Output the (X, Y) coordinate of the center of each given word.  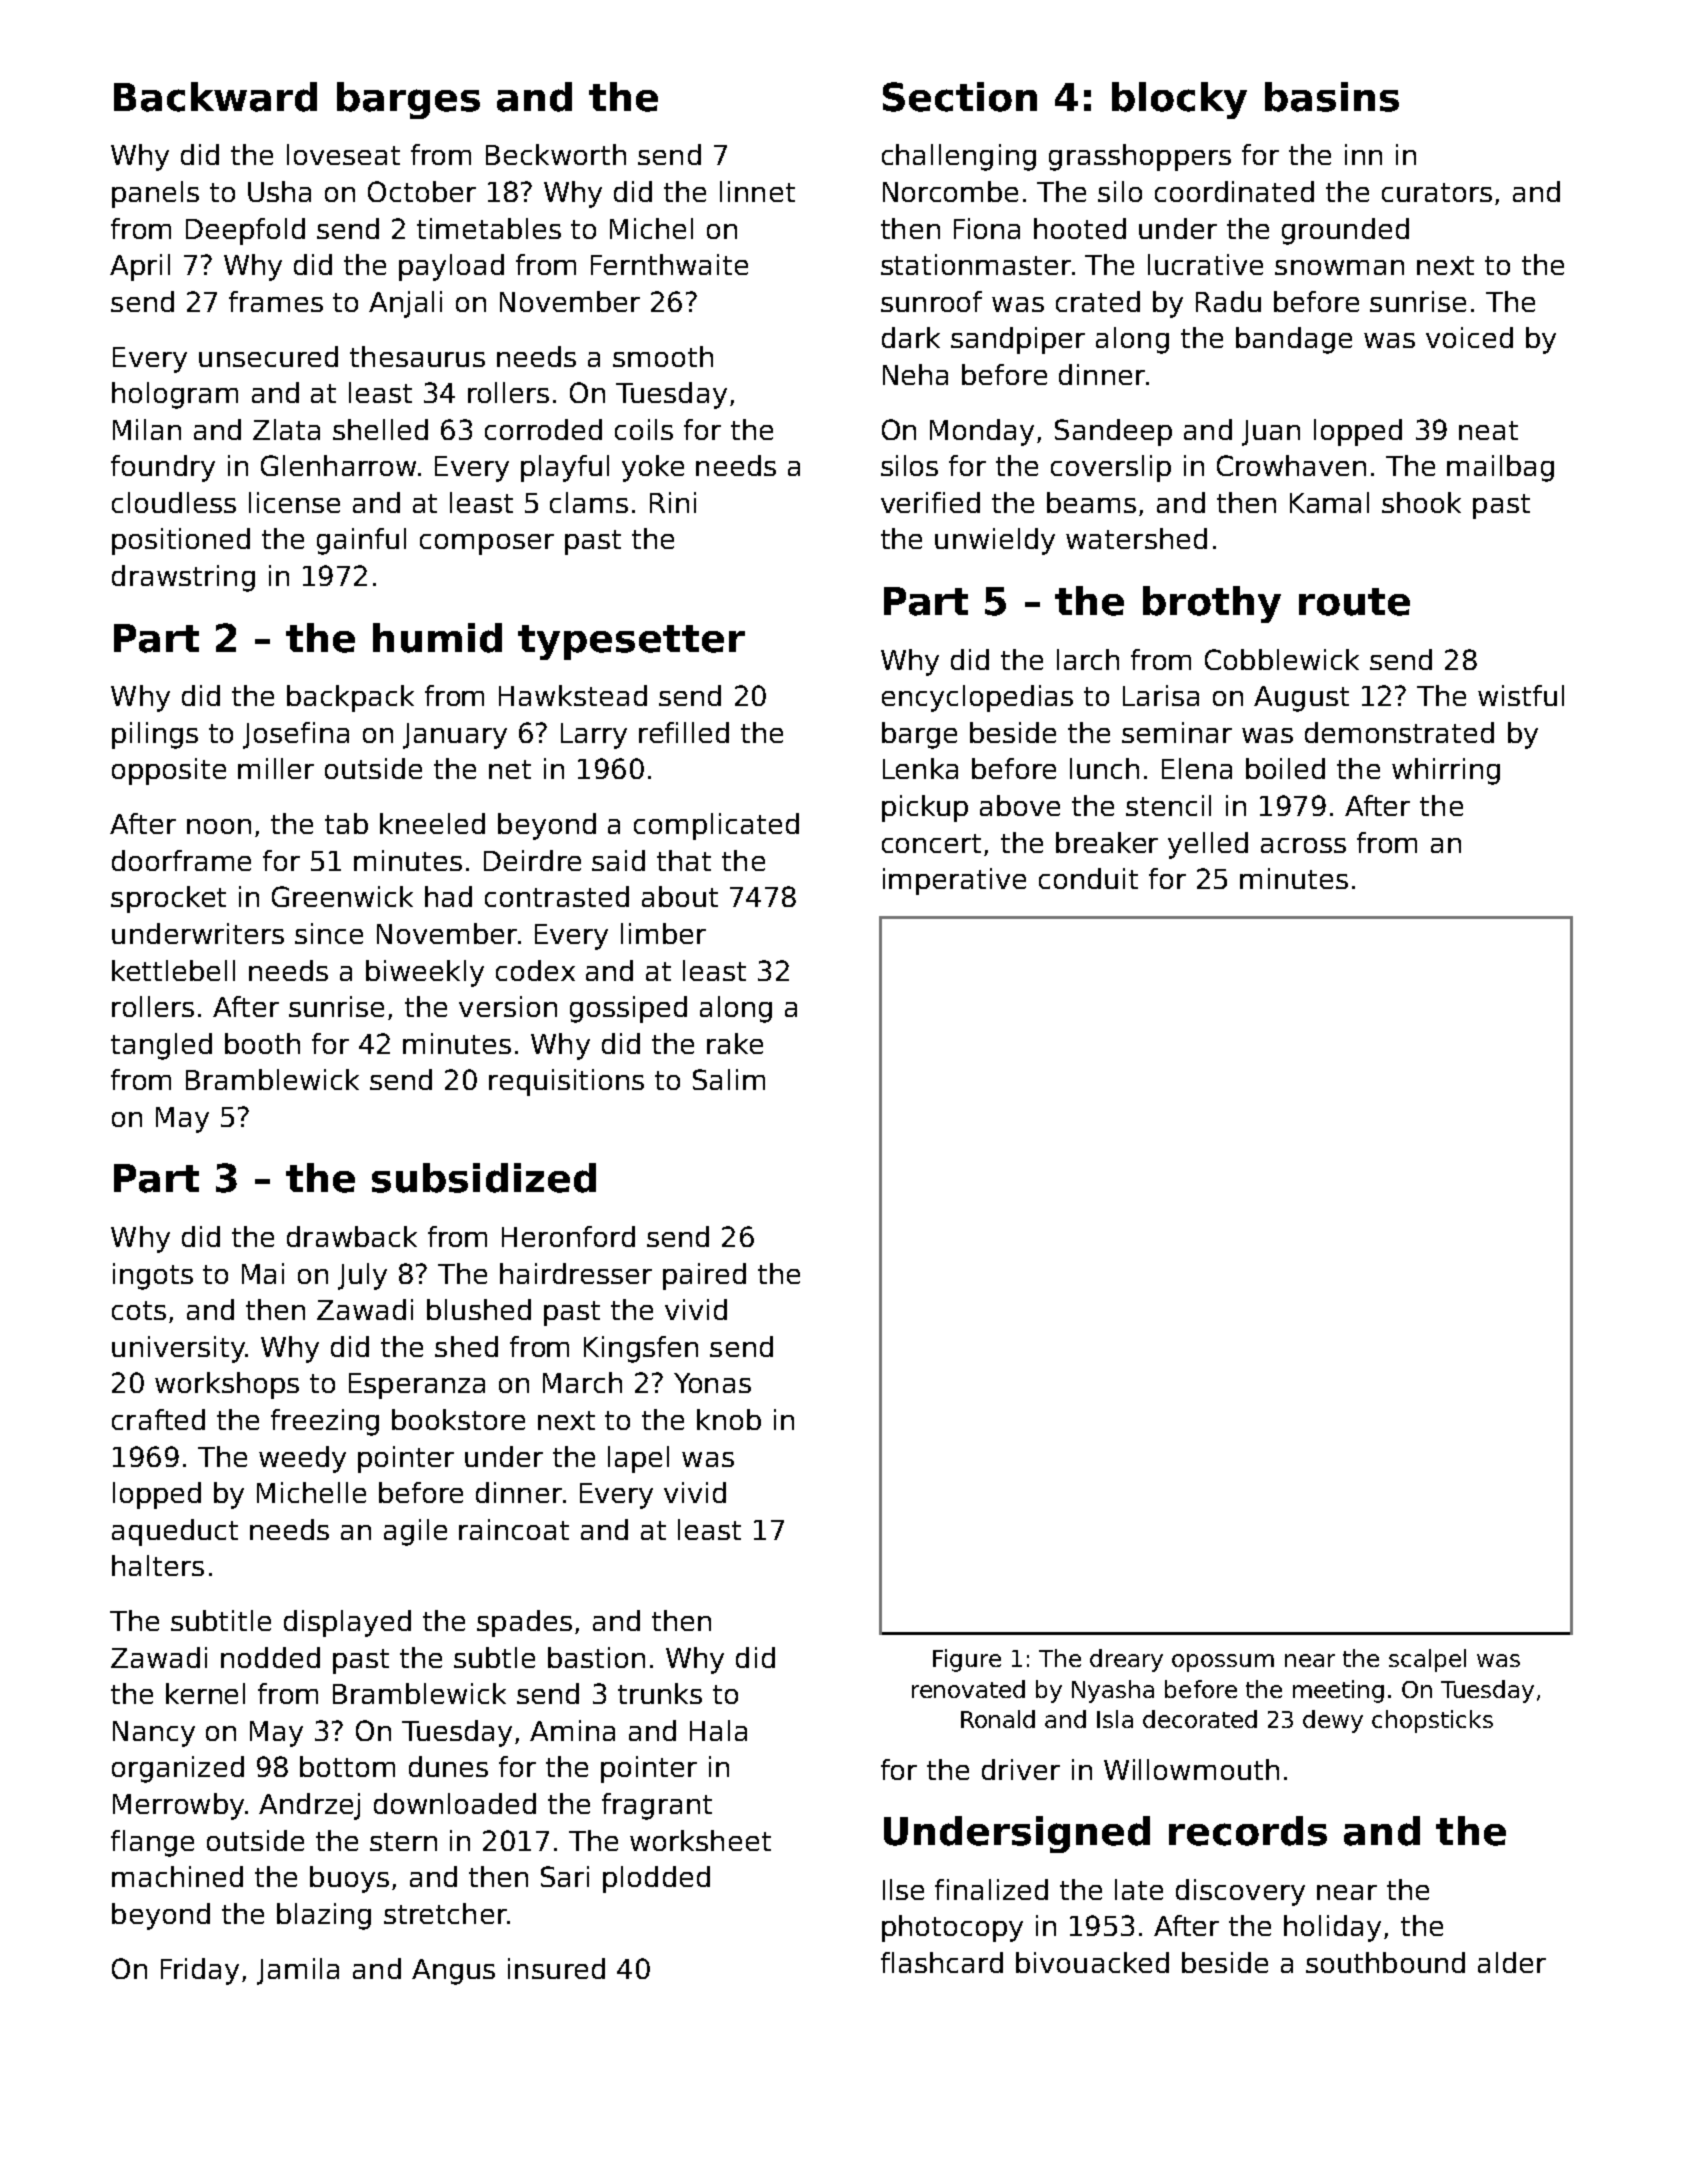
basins (1332, 97)
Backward (215, 97)
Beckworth (556, 154)
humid (437, 638)
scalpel (1427, 1660)
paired (704, 1276)
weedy (302, 1459)
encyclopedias (977, 698)
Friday (200, 1971)
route (1354, 602)
